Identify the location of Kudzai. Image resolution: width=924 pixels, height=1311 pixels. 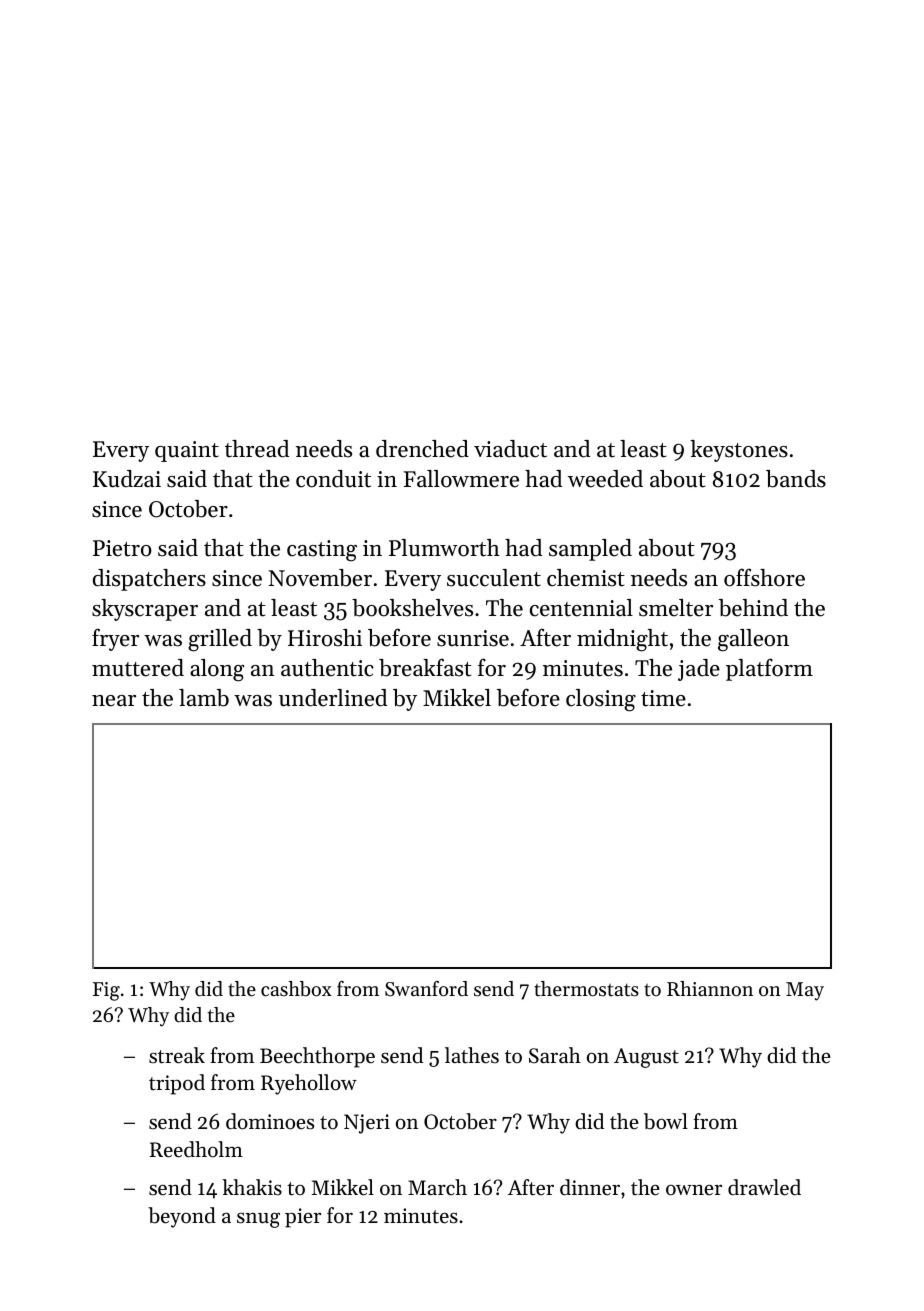
(127, 479).
